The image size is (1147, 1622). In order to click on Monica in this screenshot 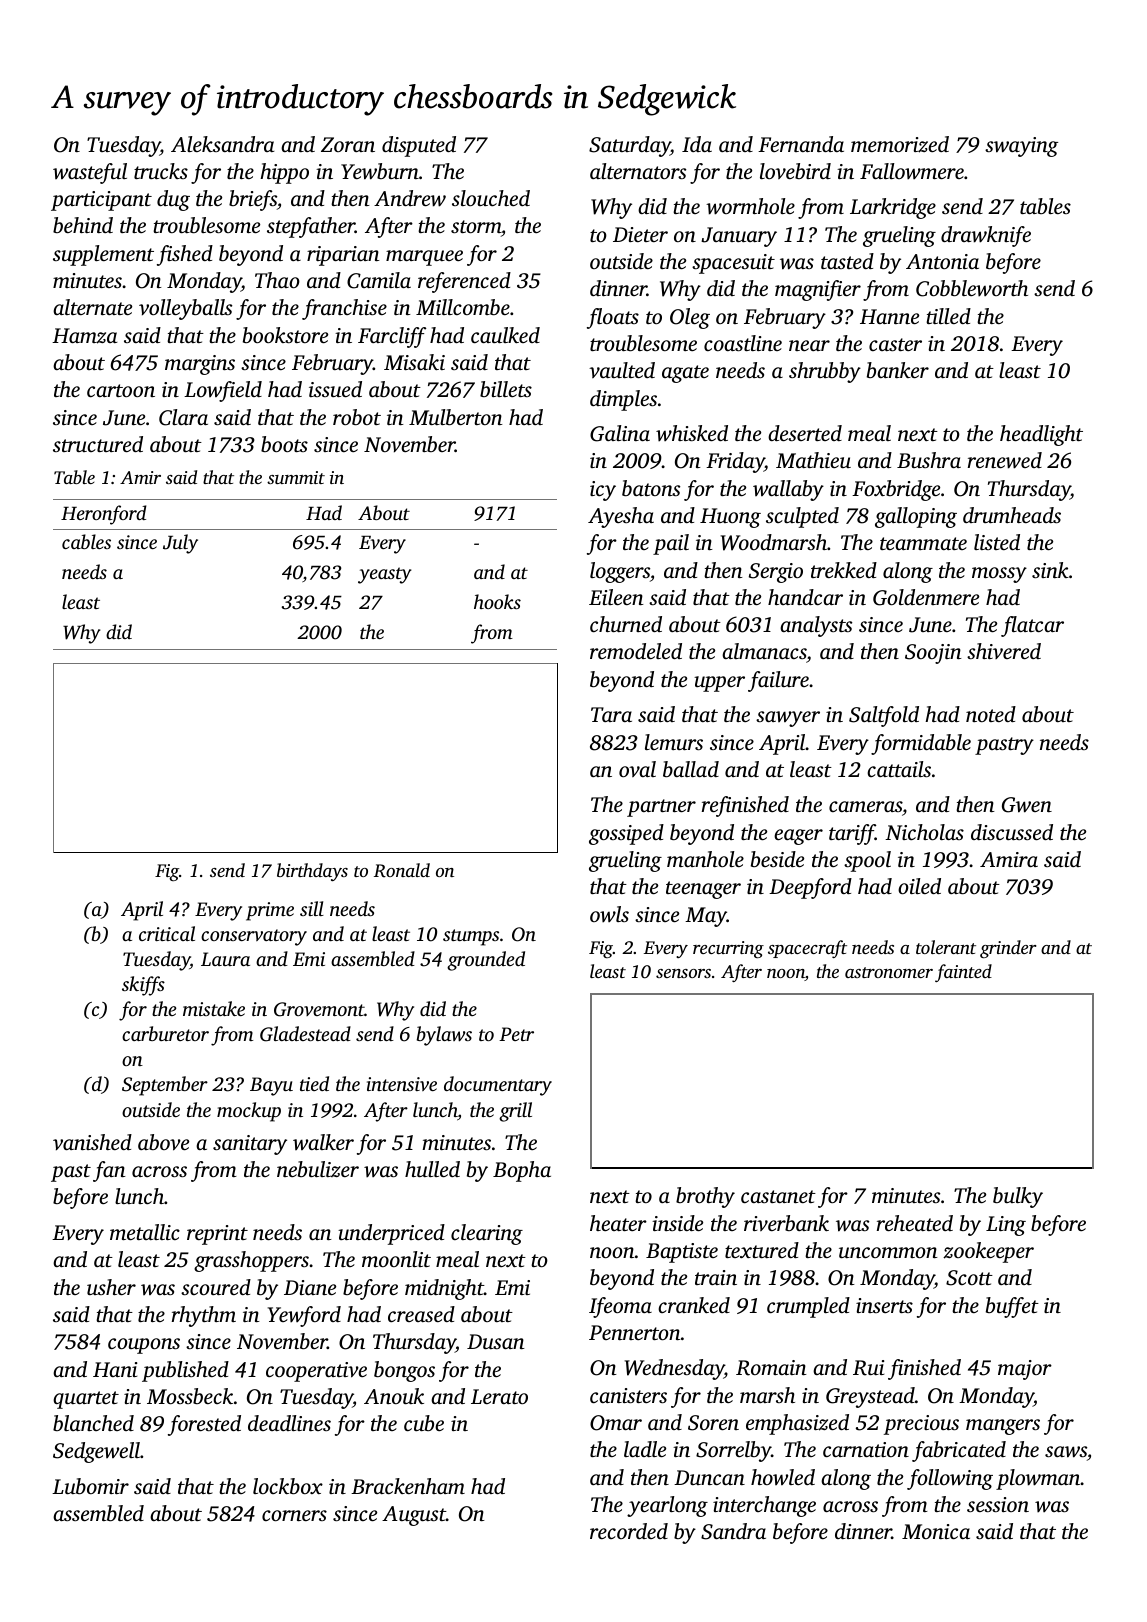, I will do `click(936, 1531)`.
